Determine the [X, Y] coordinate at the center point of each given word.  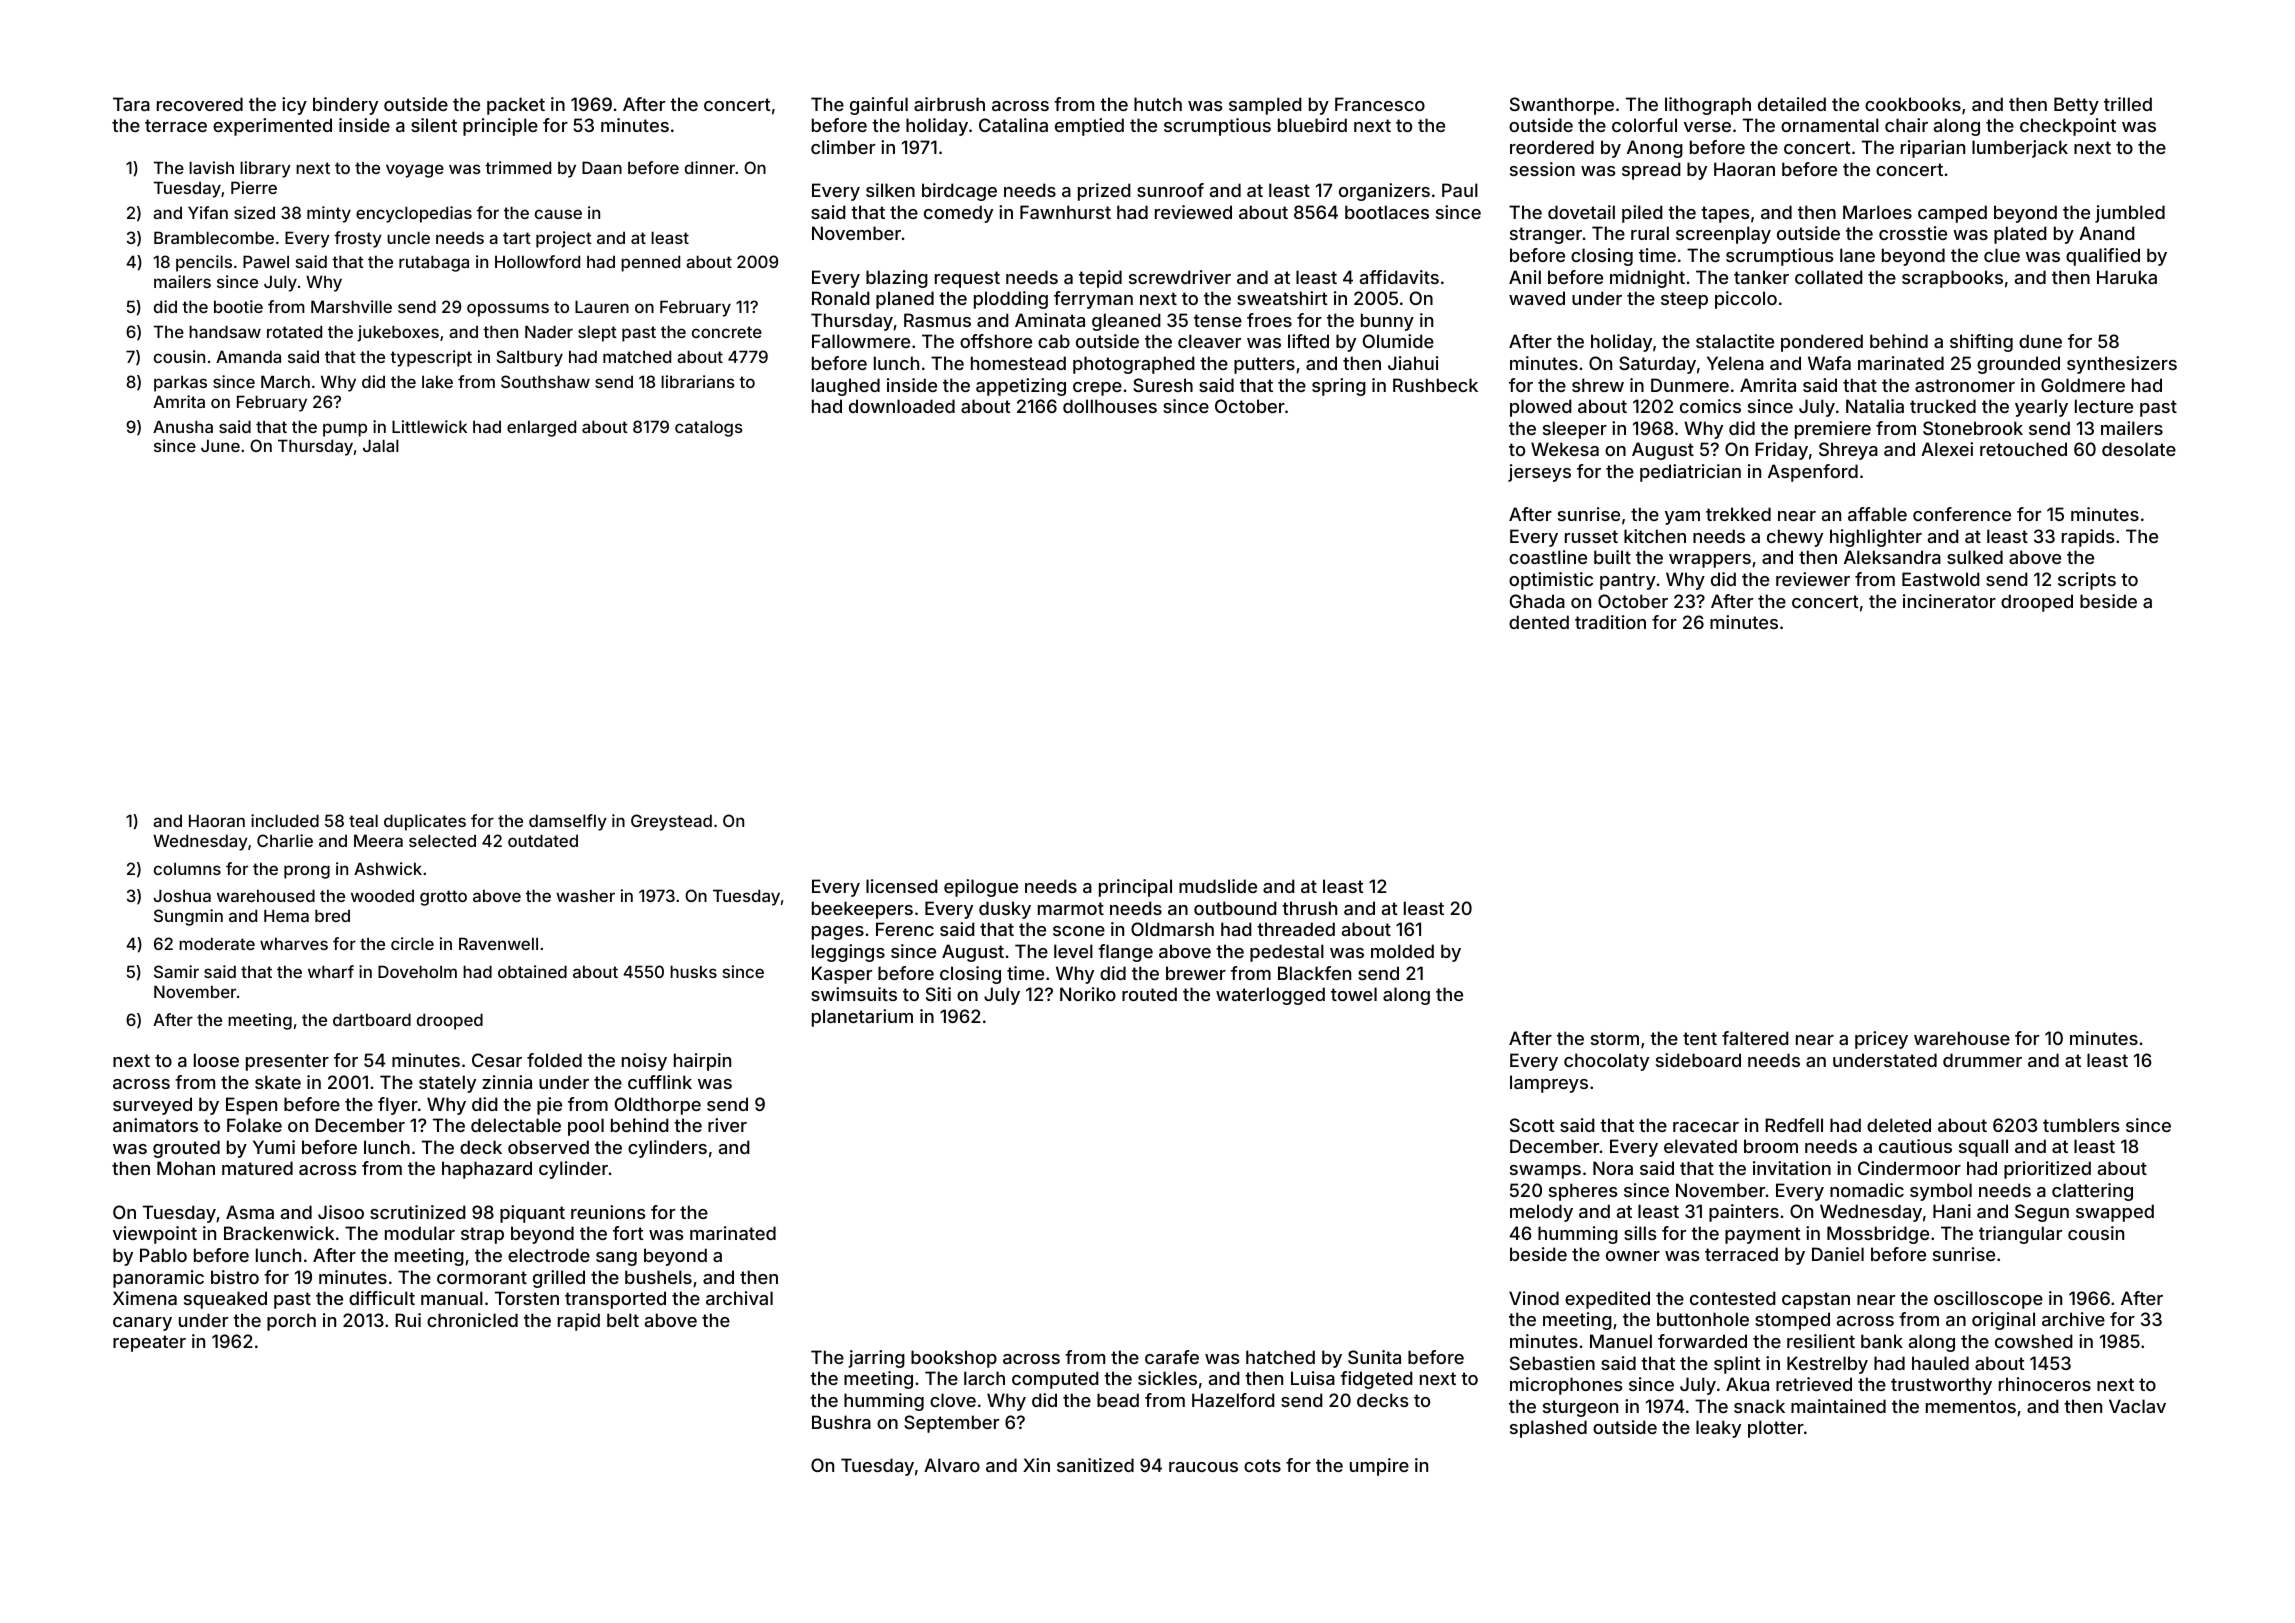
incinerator [1949, 601]
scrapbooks [1952, 279]
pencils [204, 263]
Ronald [841, 298]
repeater [149, 1343]
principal [1135, 888]
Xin [1036, 1465]
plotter [1776, 1429]
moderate [217, 943]
